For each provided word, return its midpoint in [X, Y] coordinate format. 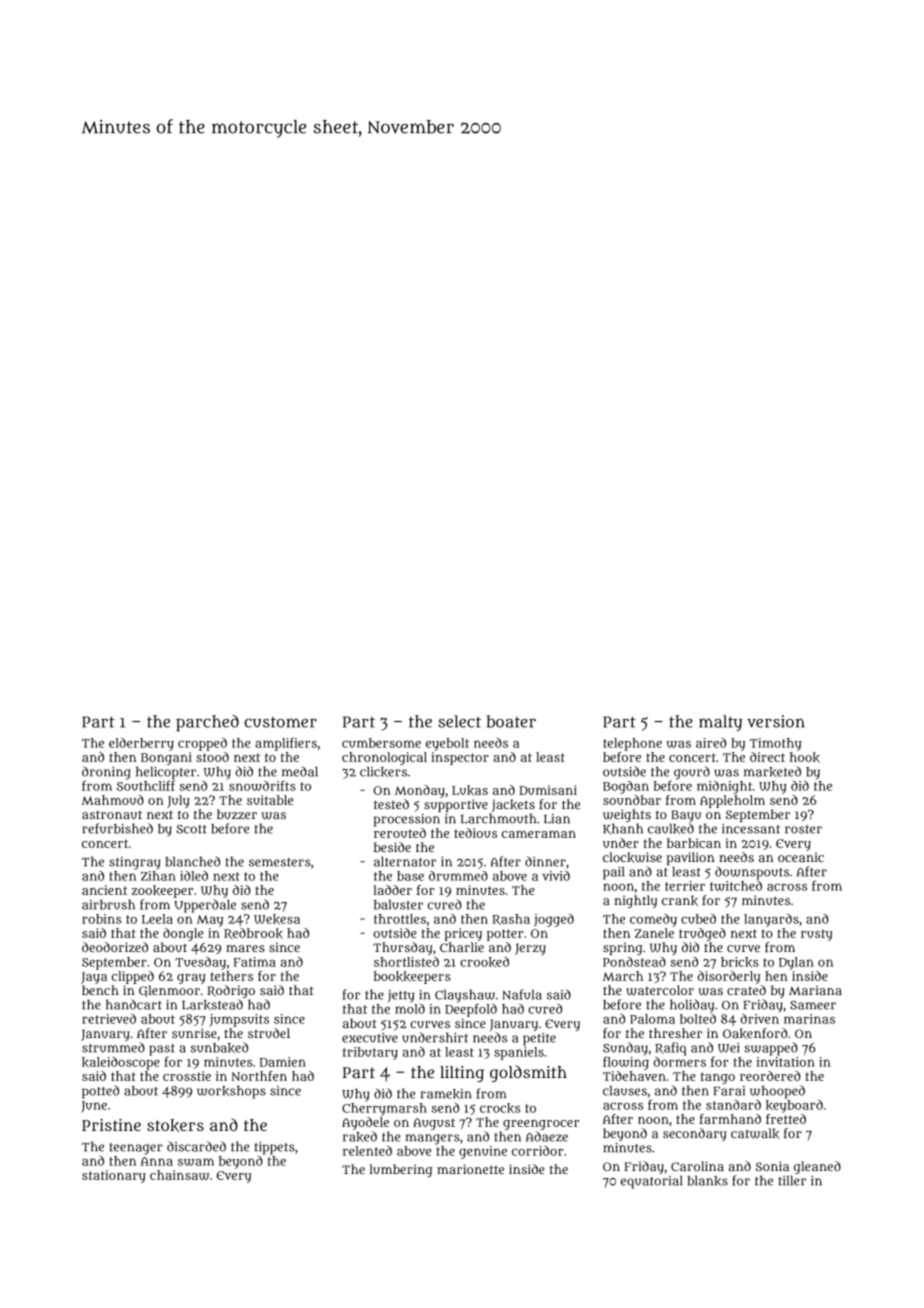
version [775, 721]
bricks [740, 962]
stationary [114, 1176]
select [459, 721]
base [410, 876]
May [210, 921]
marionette [470, 1169]
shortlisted [406, 962]
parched [207, 723]
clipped [133, 977]
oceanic [801, 857]
